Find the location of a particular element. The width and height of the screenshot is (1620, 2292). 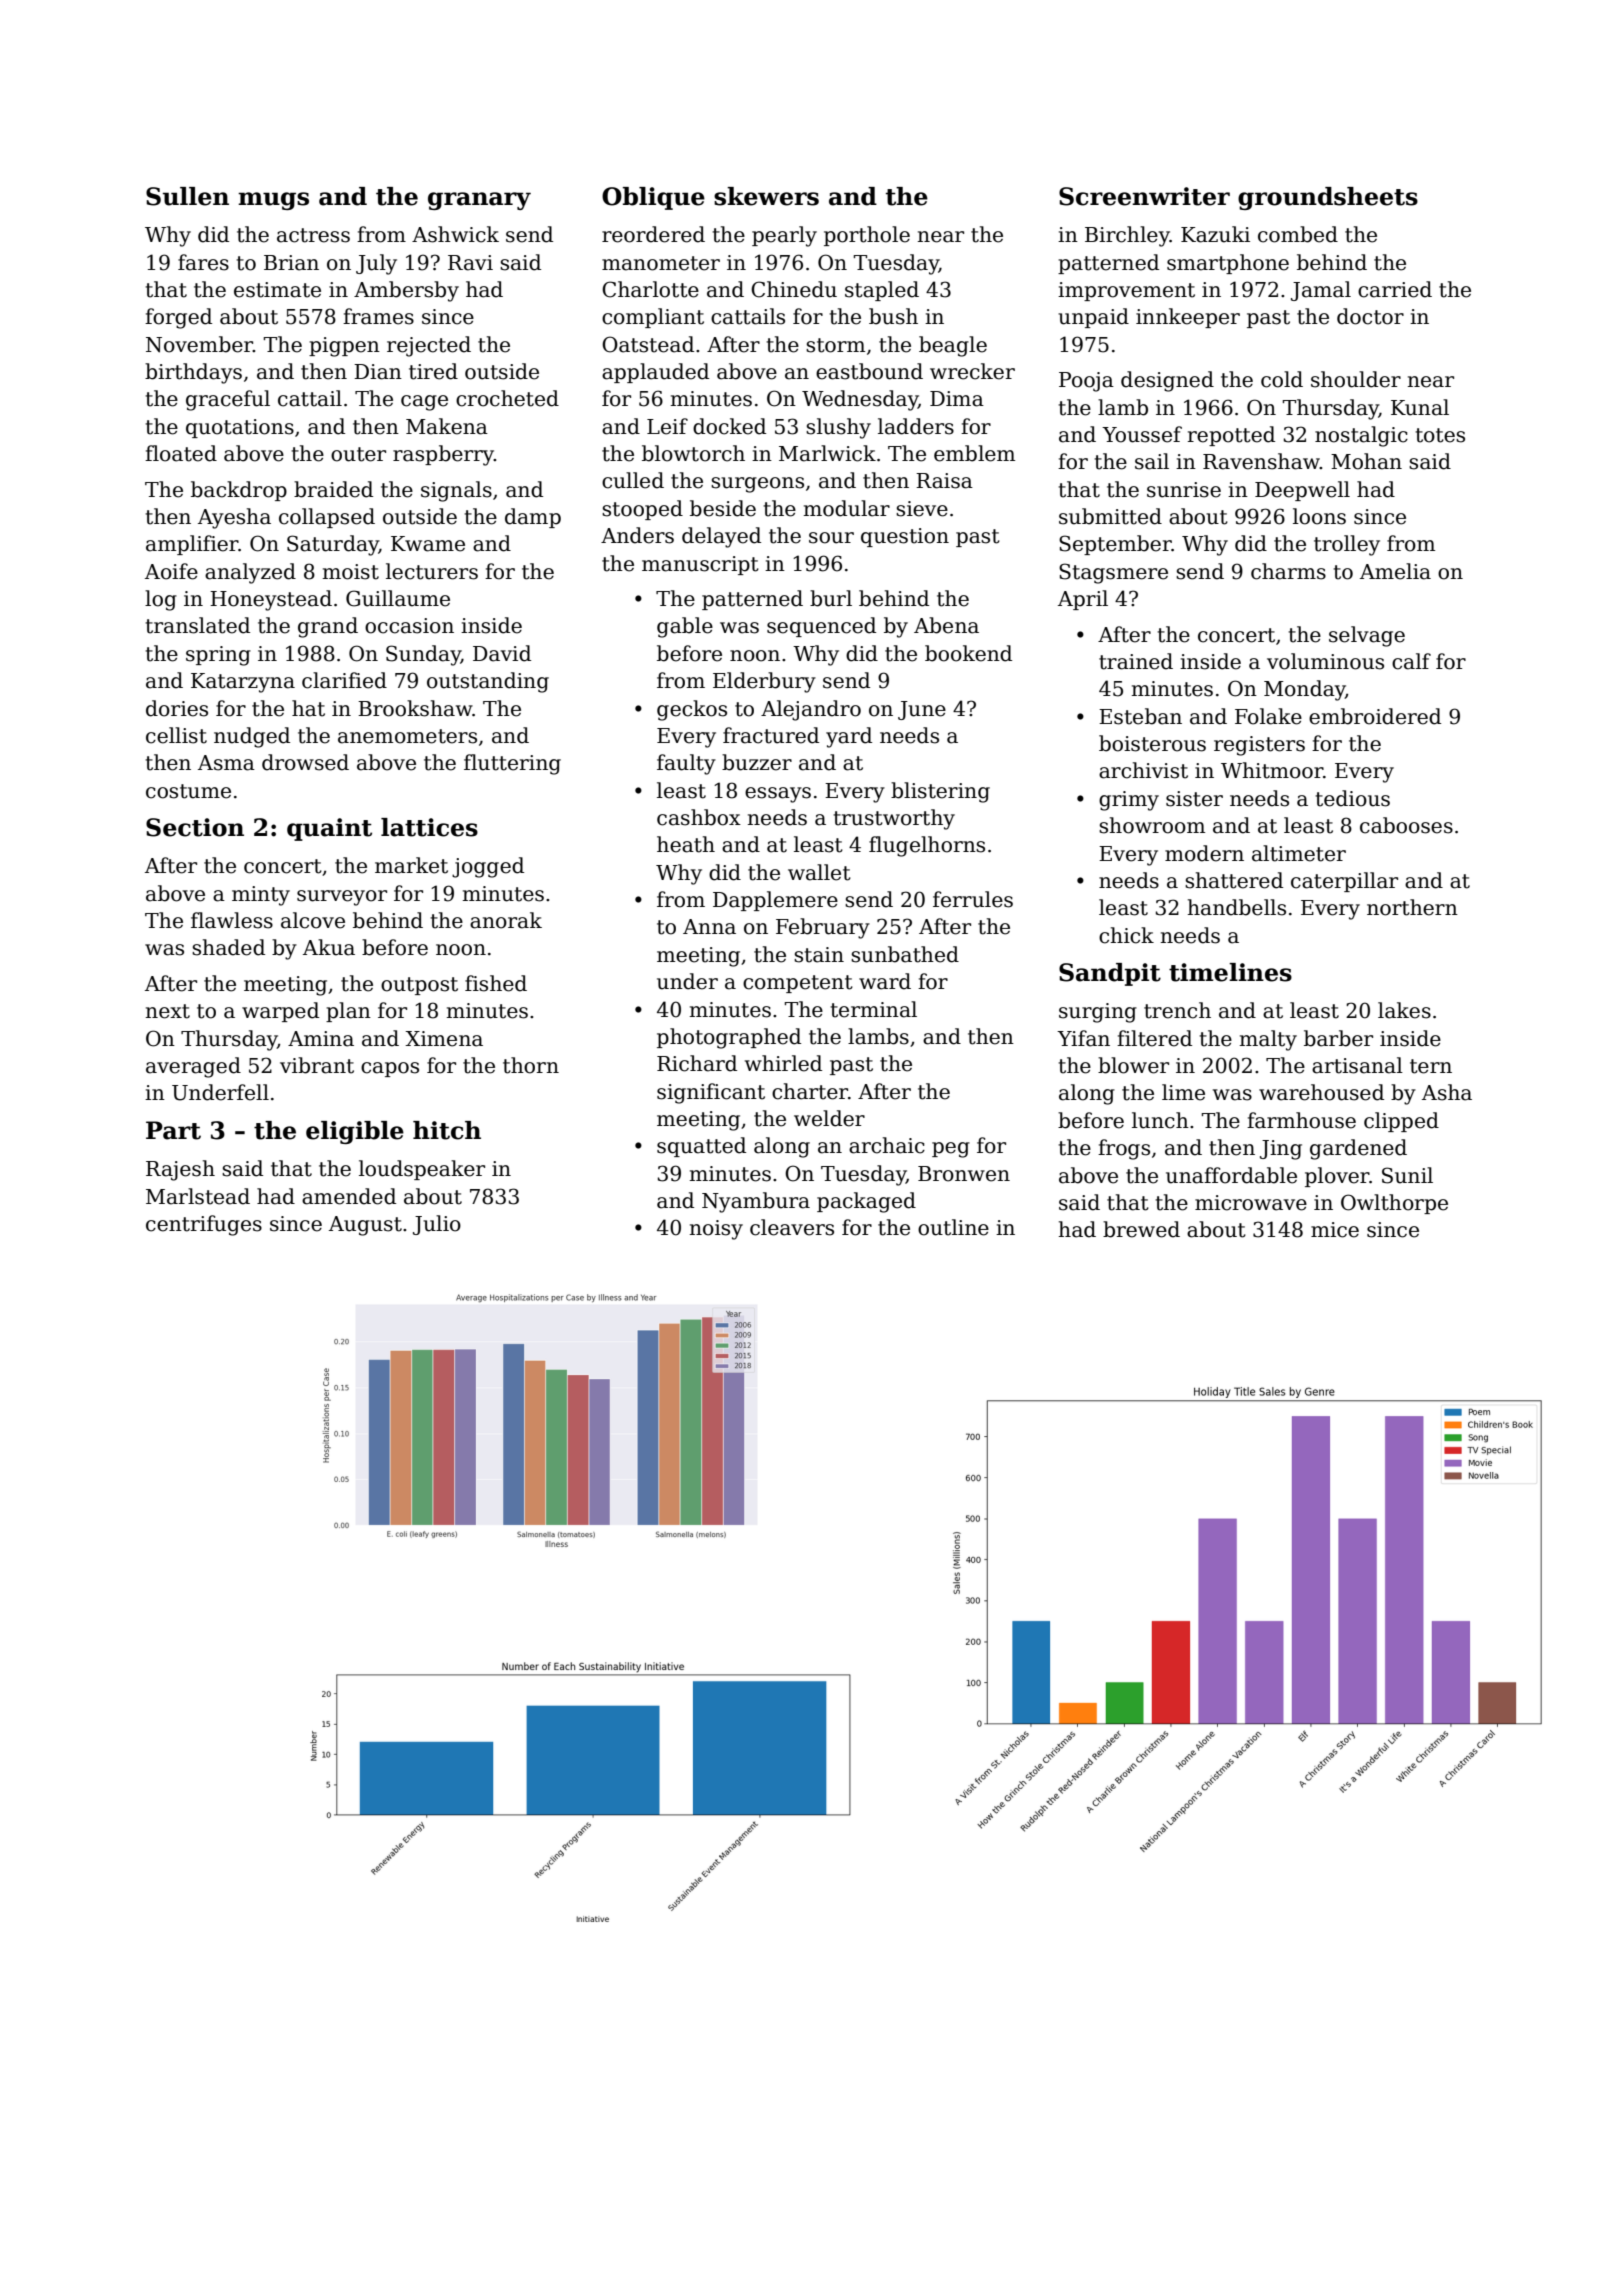

groundsheets is located at coordinates (1328, 198).
